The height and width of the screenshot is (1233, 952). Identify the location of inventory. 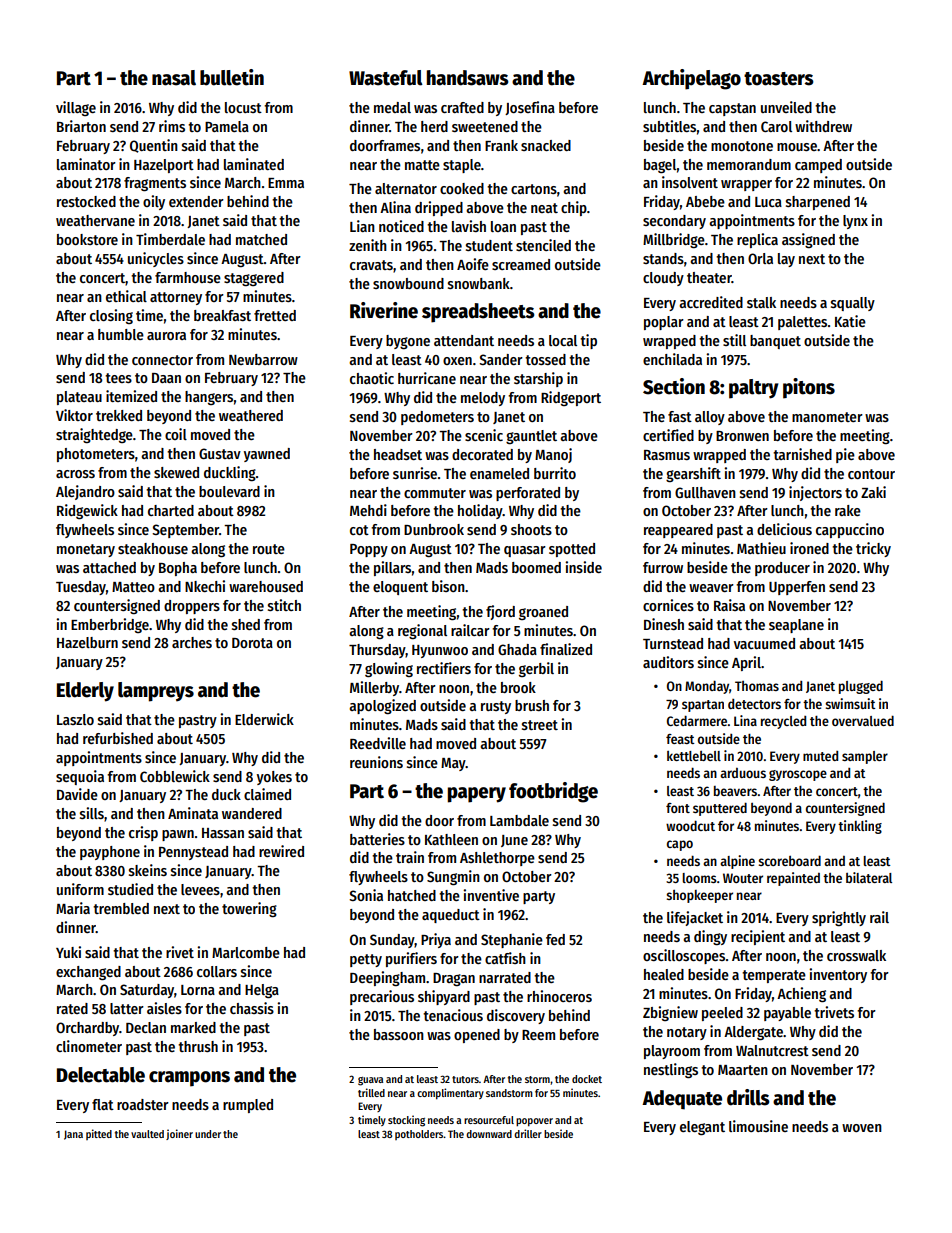
(838, 975).
